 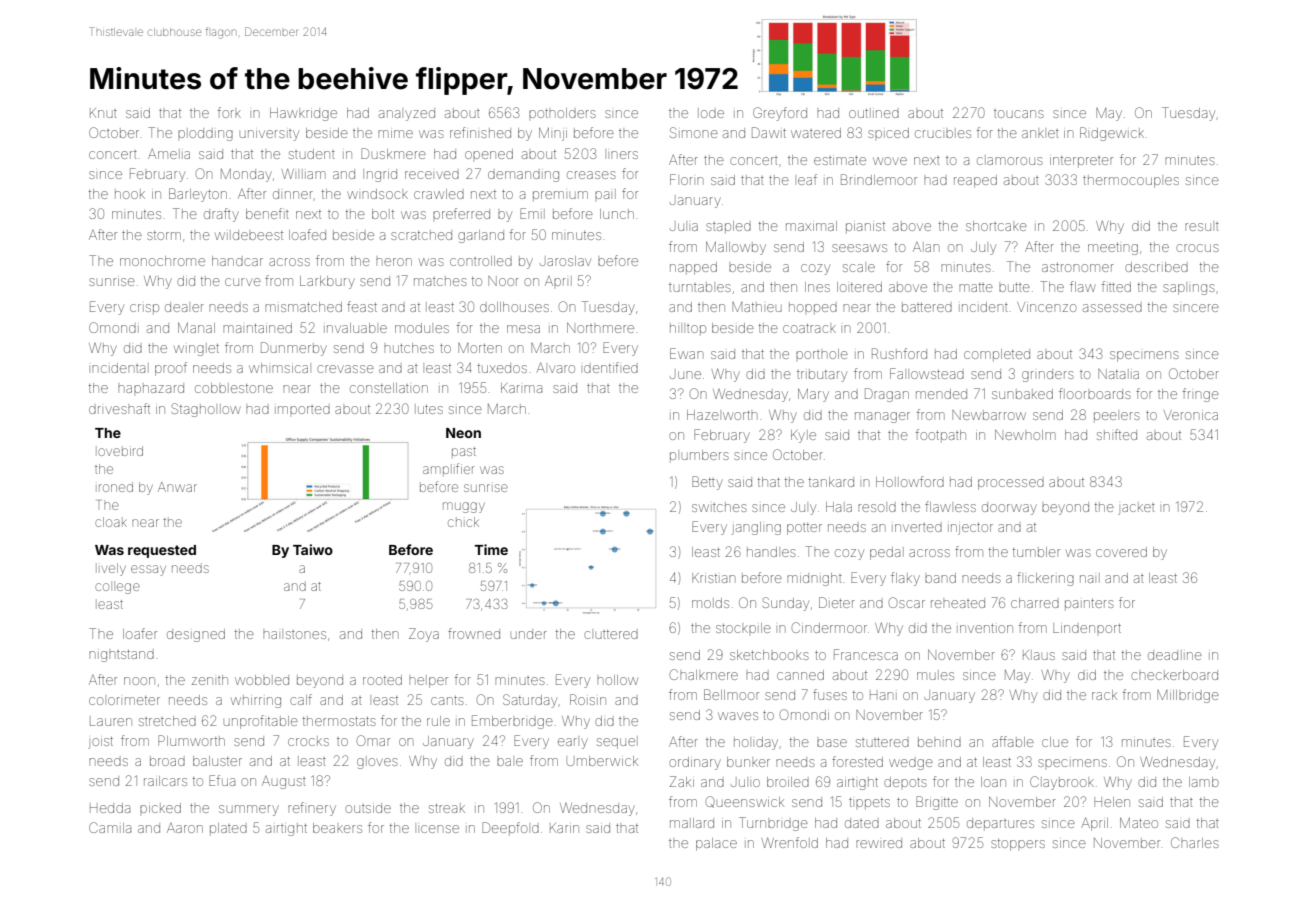 I want to click on benefit, so click(x=267, y=213).
